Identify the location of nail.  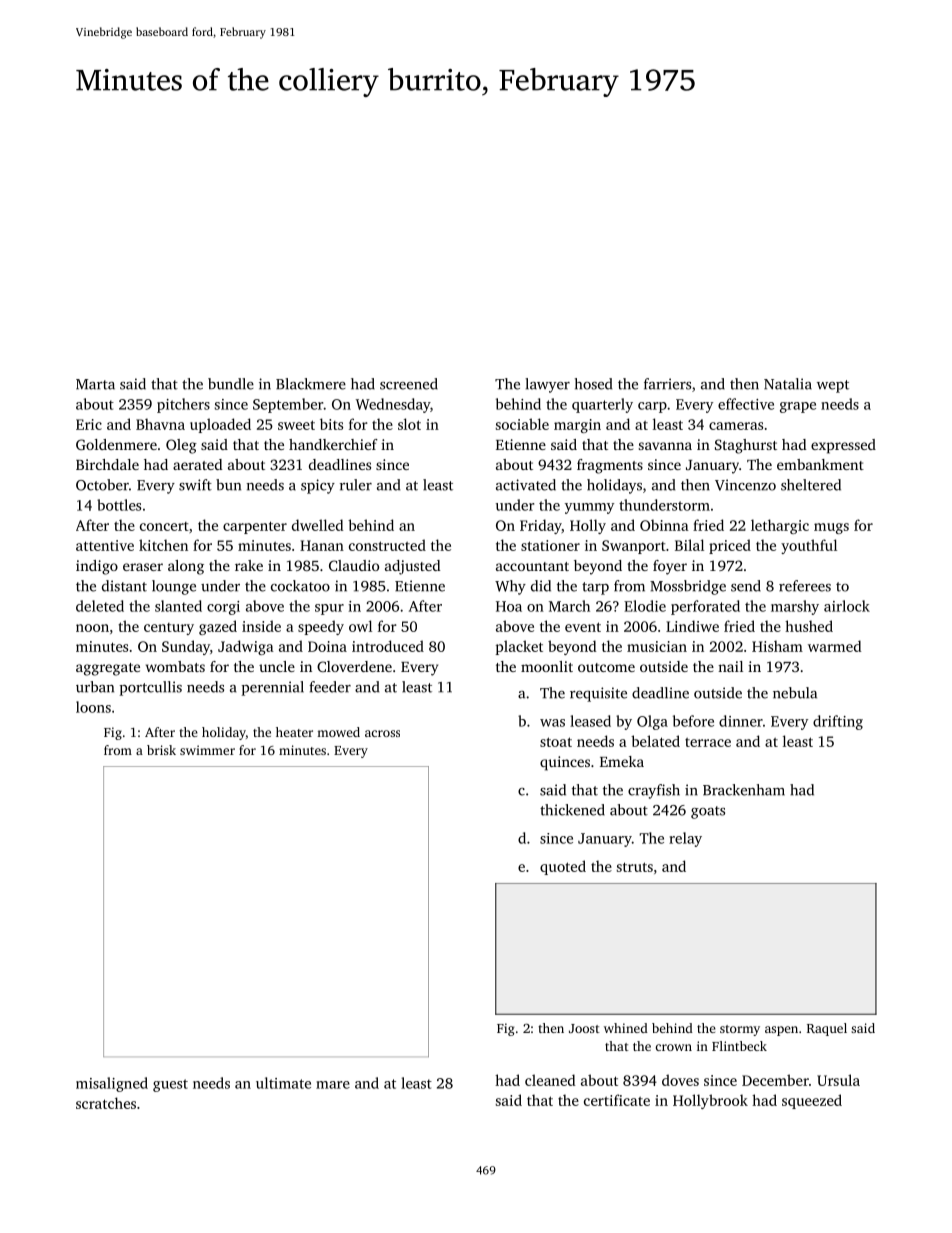
(730, 666).
